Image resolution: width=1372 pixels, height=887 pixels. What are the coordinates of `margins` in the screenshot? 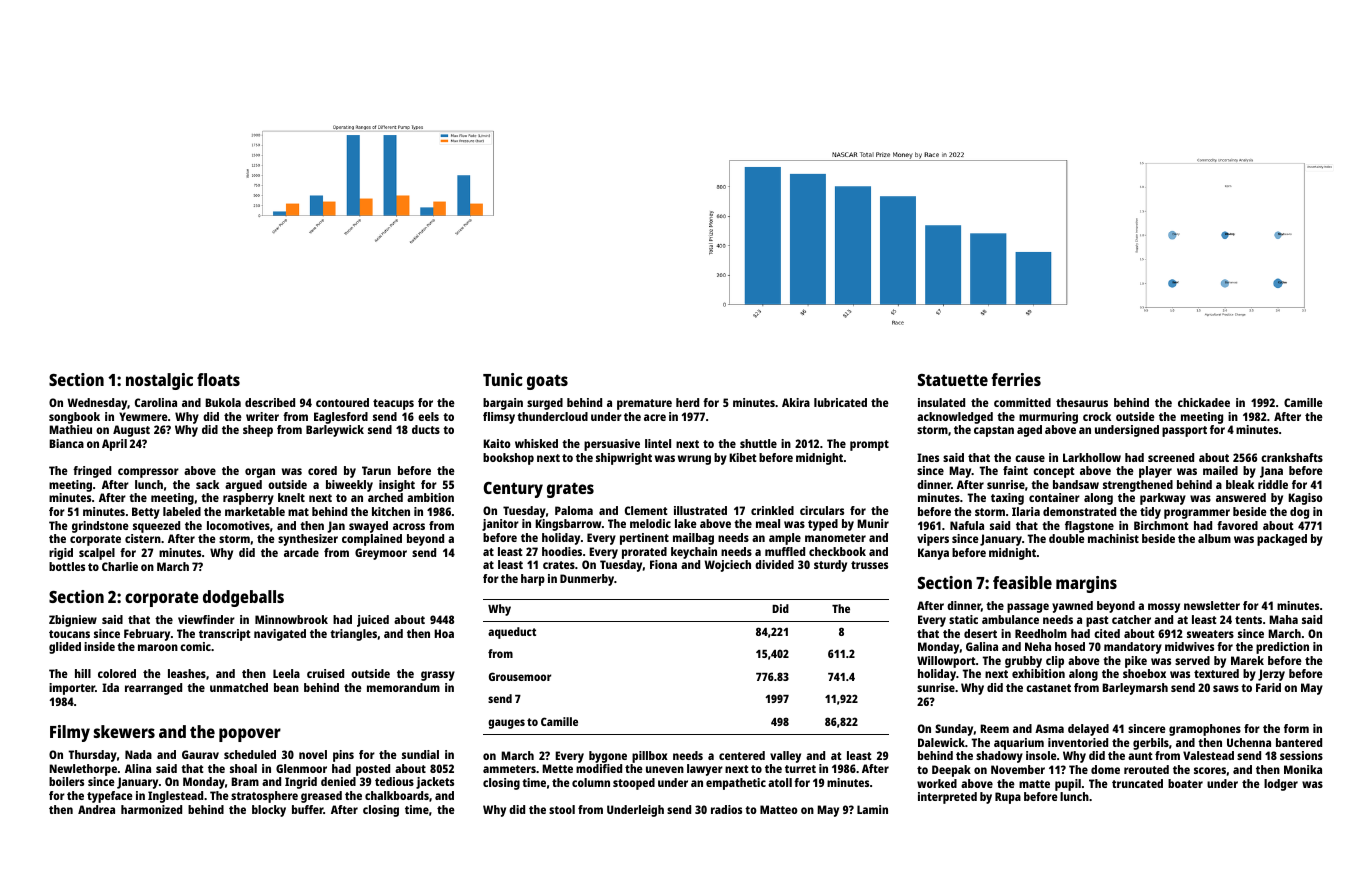 It's located at (1086, 584).
